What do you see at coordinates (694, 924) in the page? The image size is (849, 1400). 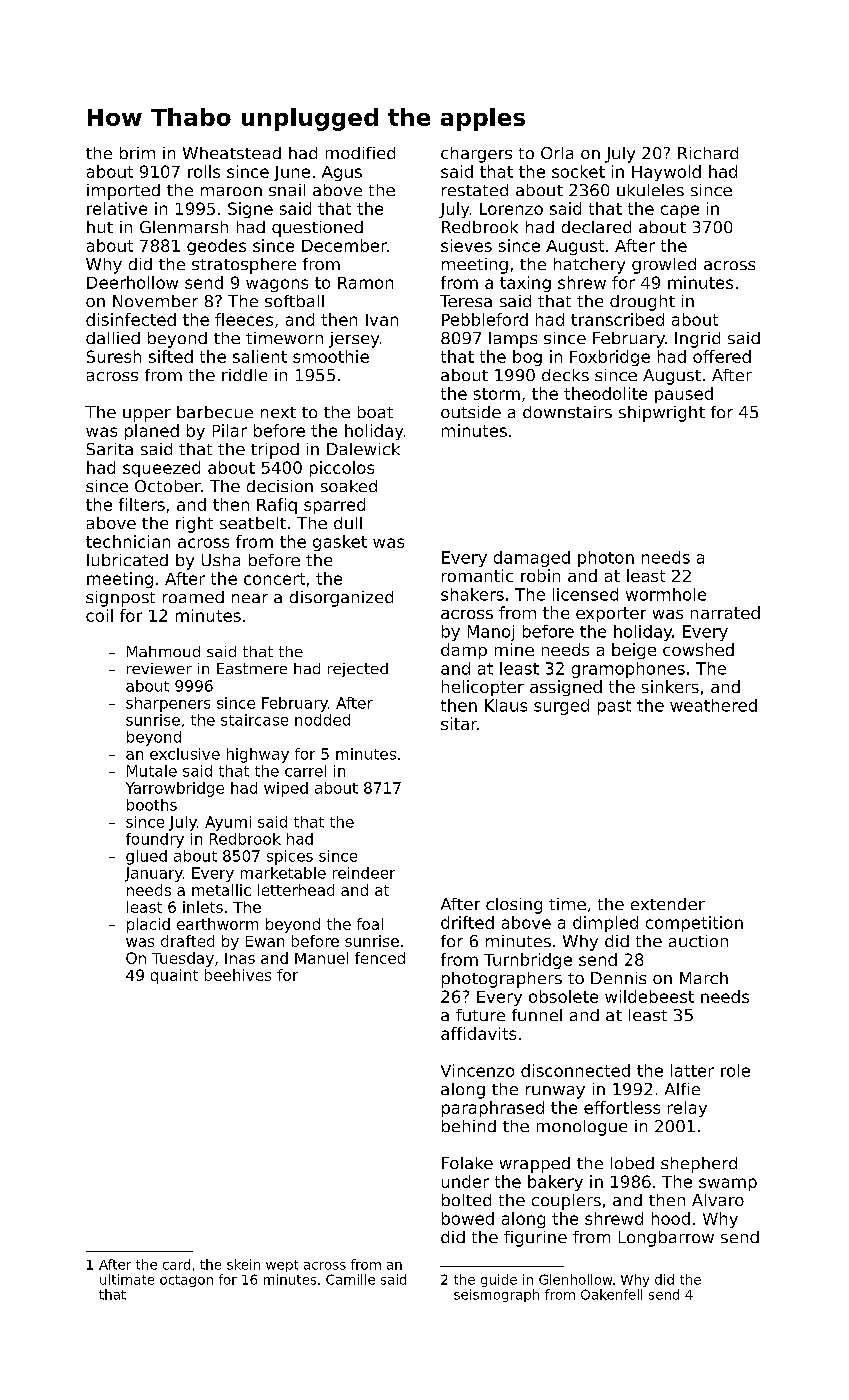 I see `competition` at bounding box center [694, 924].
